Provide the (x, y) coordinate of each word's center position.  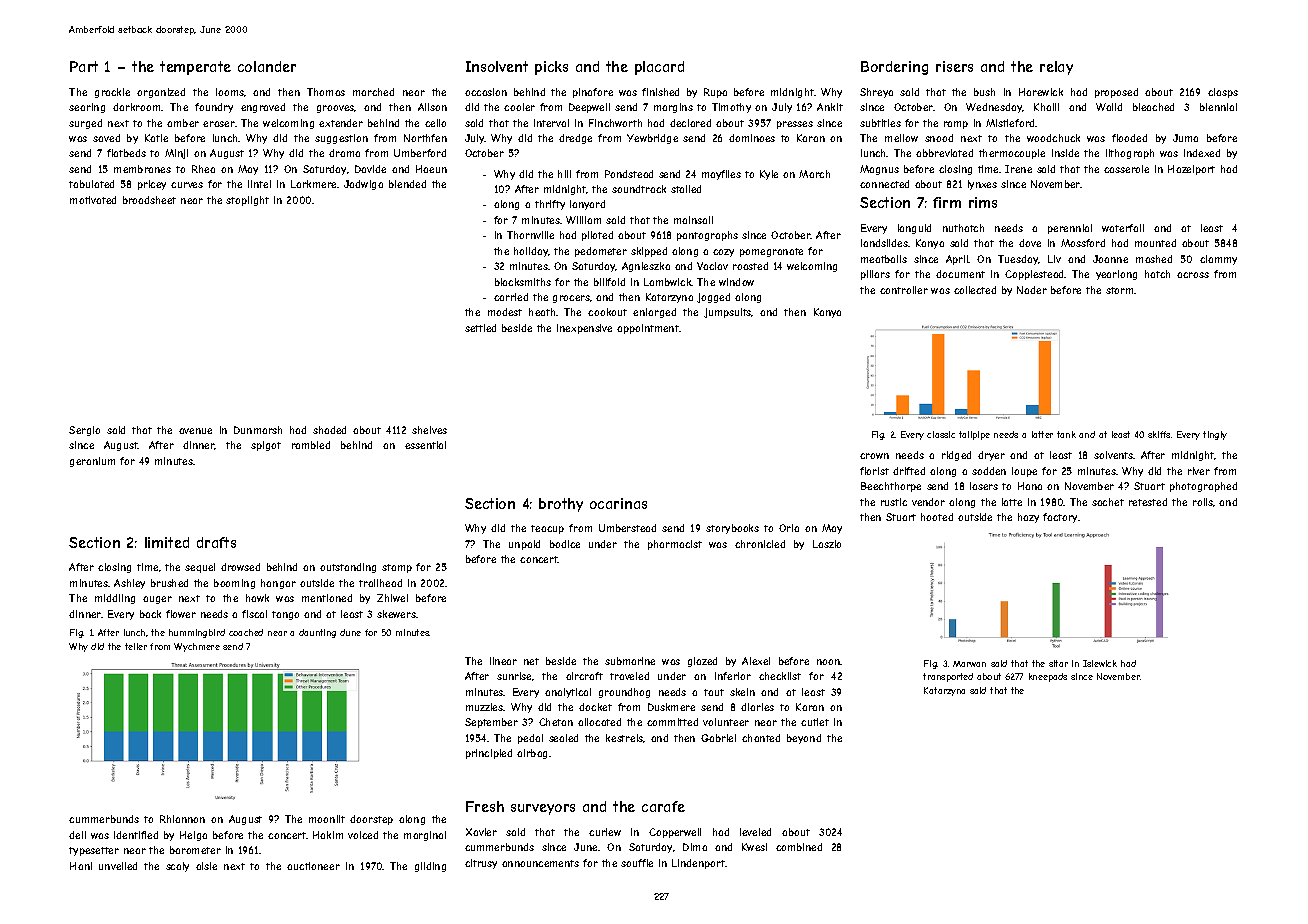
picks (551, 68)
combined (799, 847)
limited (167, 542)
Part (84, 66)
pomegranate (771, 252)
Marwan (969, 664)
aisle (206, 866)
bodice (565, 544)
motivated (93, 200)
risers (954, 66)
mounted (1155, 243)
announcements (540, 863)
